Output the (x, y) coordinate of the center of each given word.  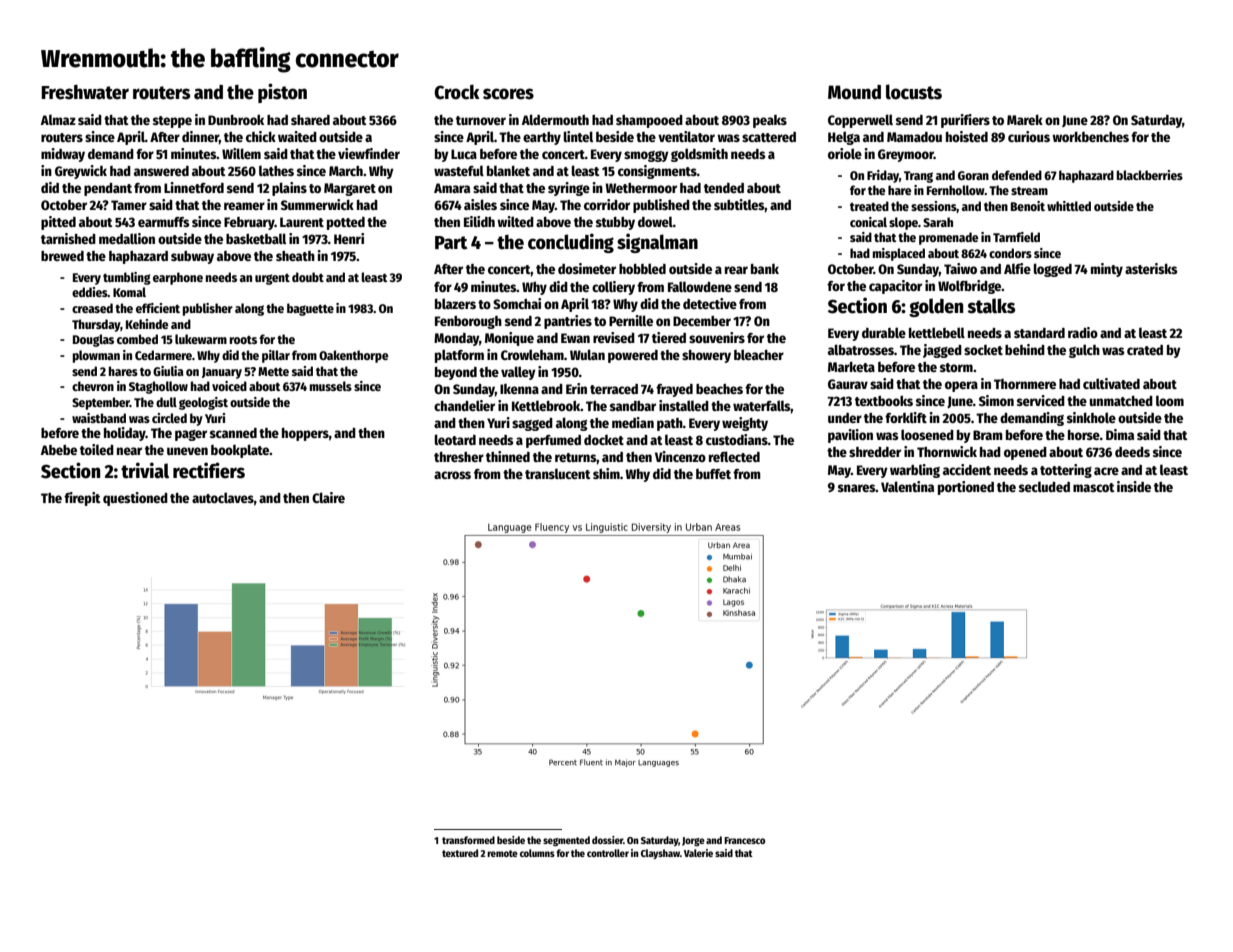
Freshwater (85, 92)
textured (460, 853)
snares (857, 488)
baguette (310, 309)
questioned (135, 499)
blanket (508, 170)
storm (956, 367)
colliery (613, 288)
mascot (1094, 487)
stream (1029, 191)
